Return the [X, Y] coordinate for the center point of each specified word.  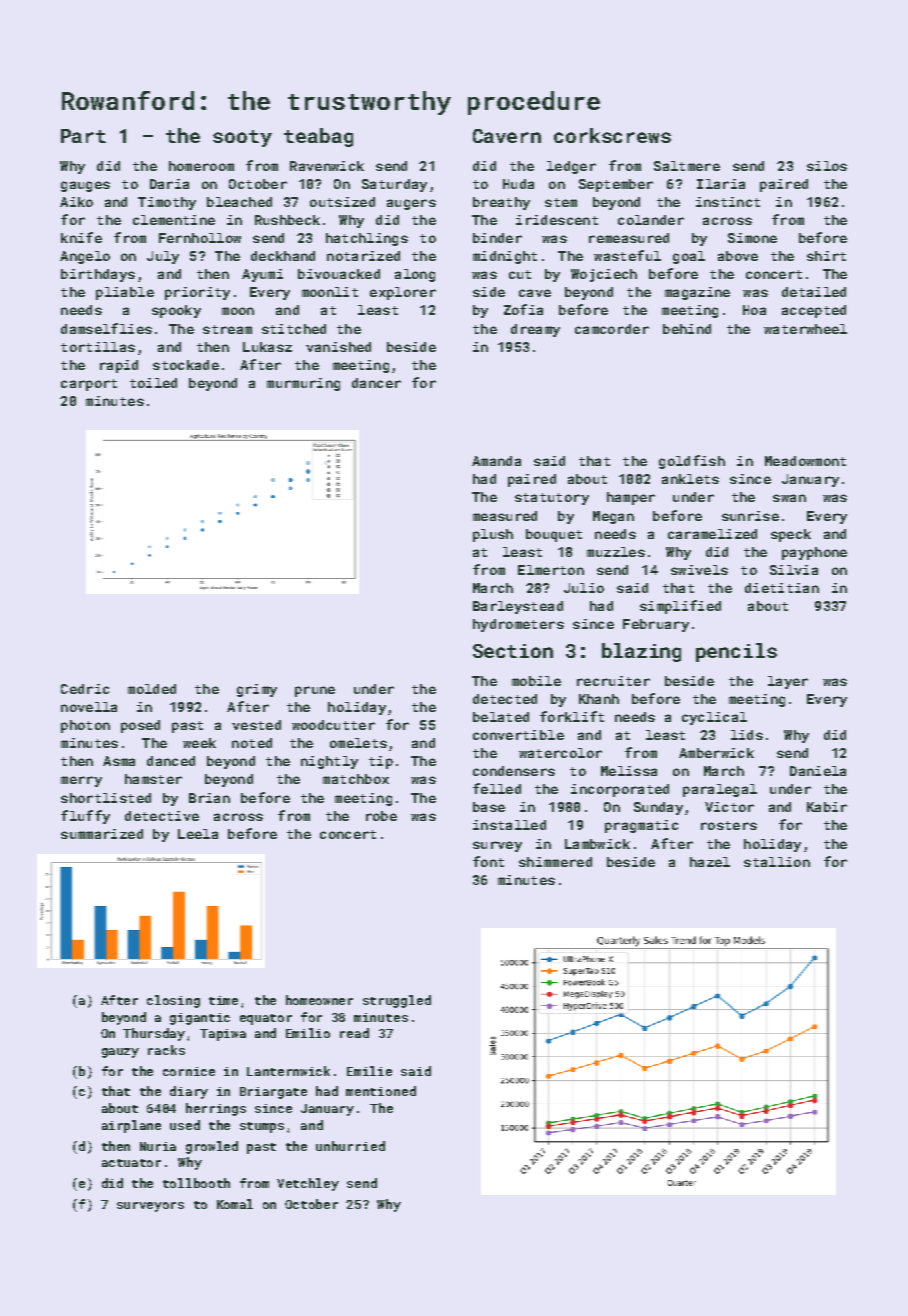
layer [788, 682]
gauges [85, 186]
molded [152, 689]
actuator [131, 1163]
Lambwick [597, 844]
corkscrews [612, 135]
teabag [318, 137]
